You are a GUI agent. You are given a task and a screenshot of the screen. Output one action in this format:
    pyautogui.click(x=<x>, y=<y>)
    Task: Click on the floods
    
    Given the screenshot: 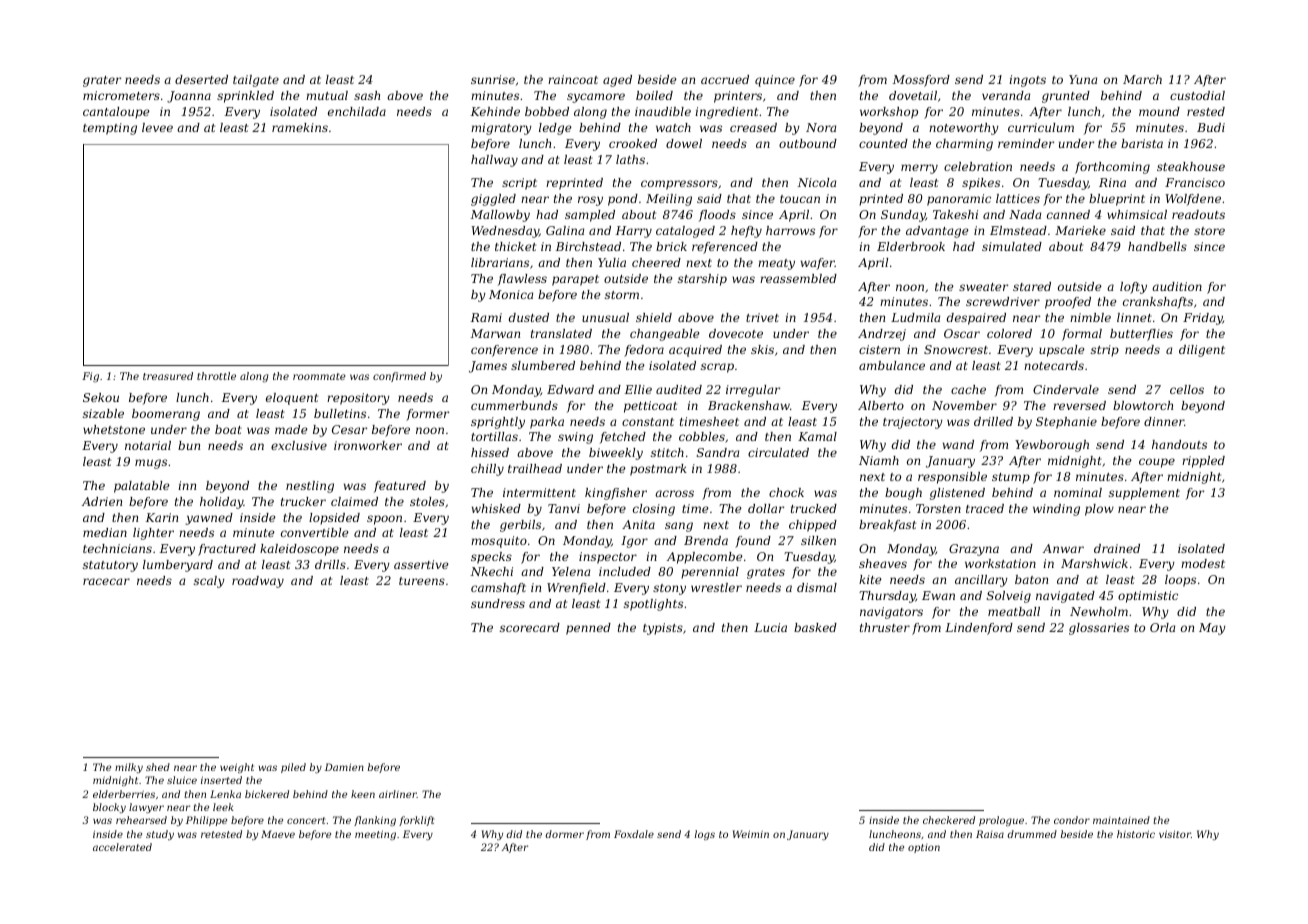 What is the action you would take?
    pyautogui.click(x=717, y=216)
